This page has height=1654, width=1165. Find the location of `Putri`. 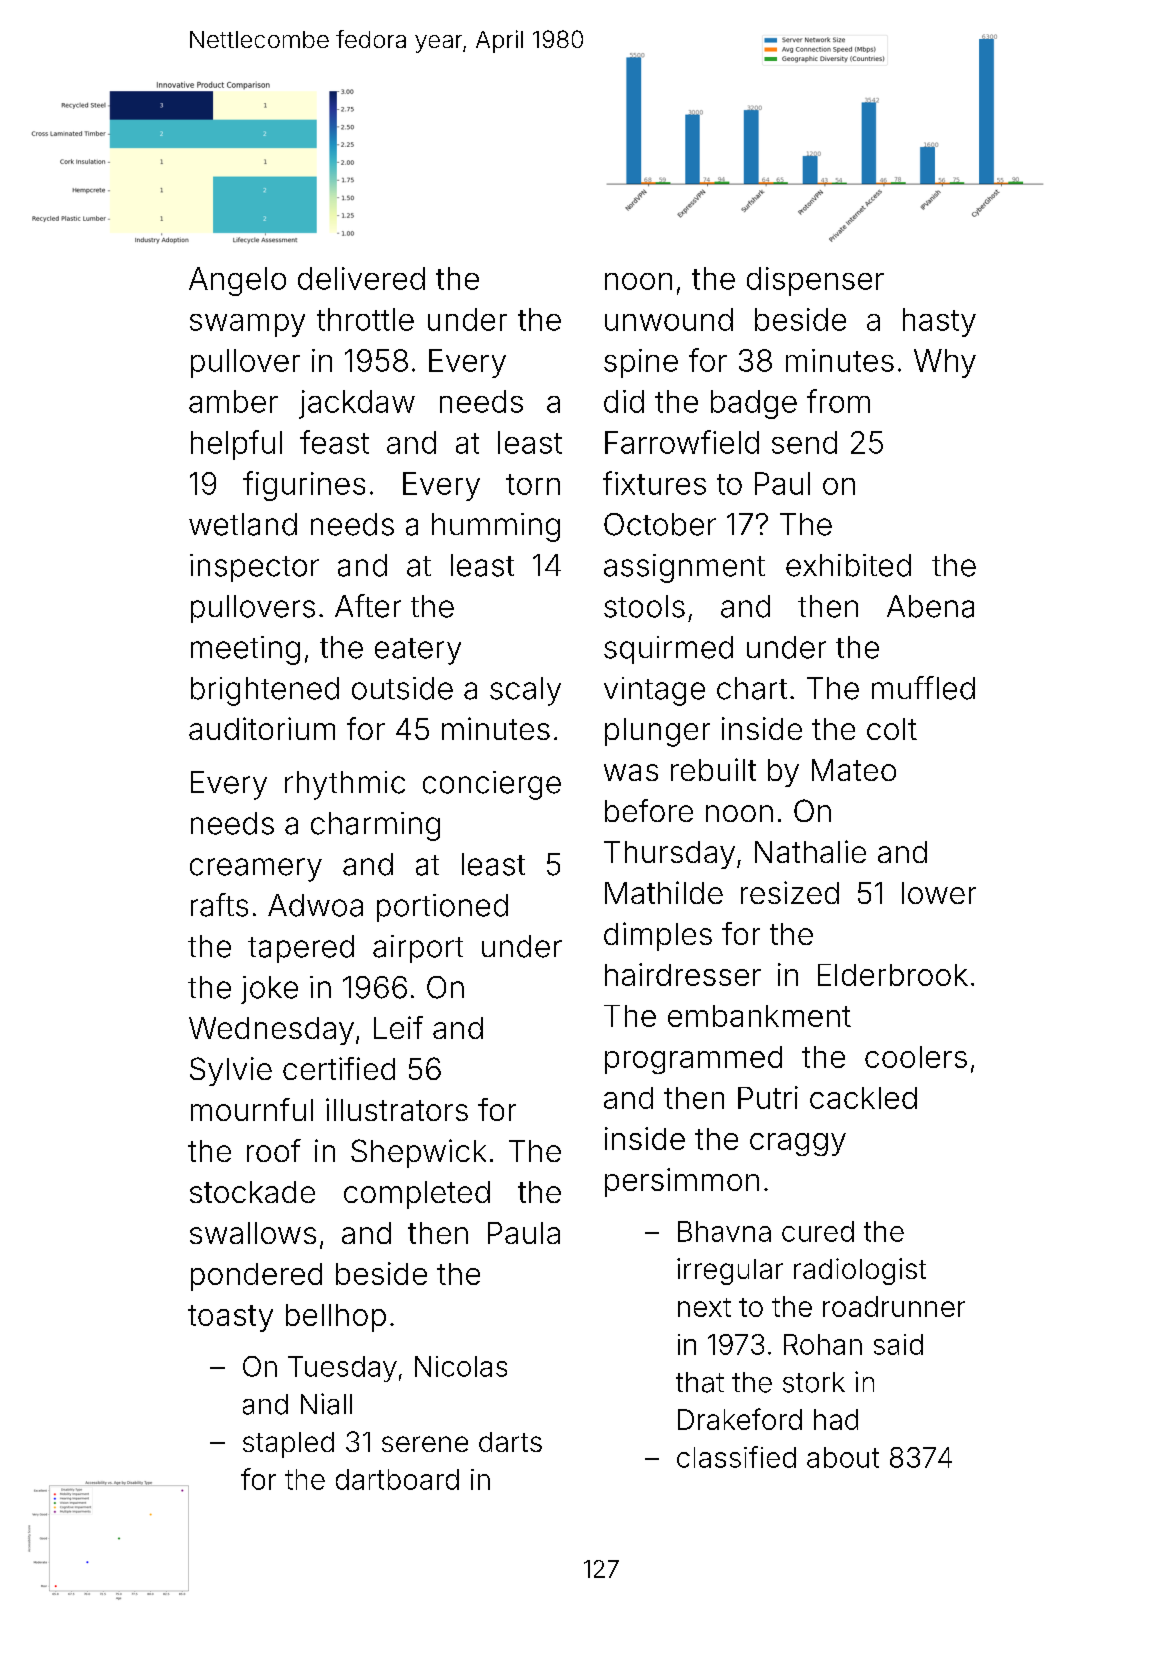

Putri is located at coordinates (768, 1097).
